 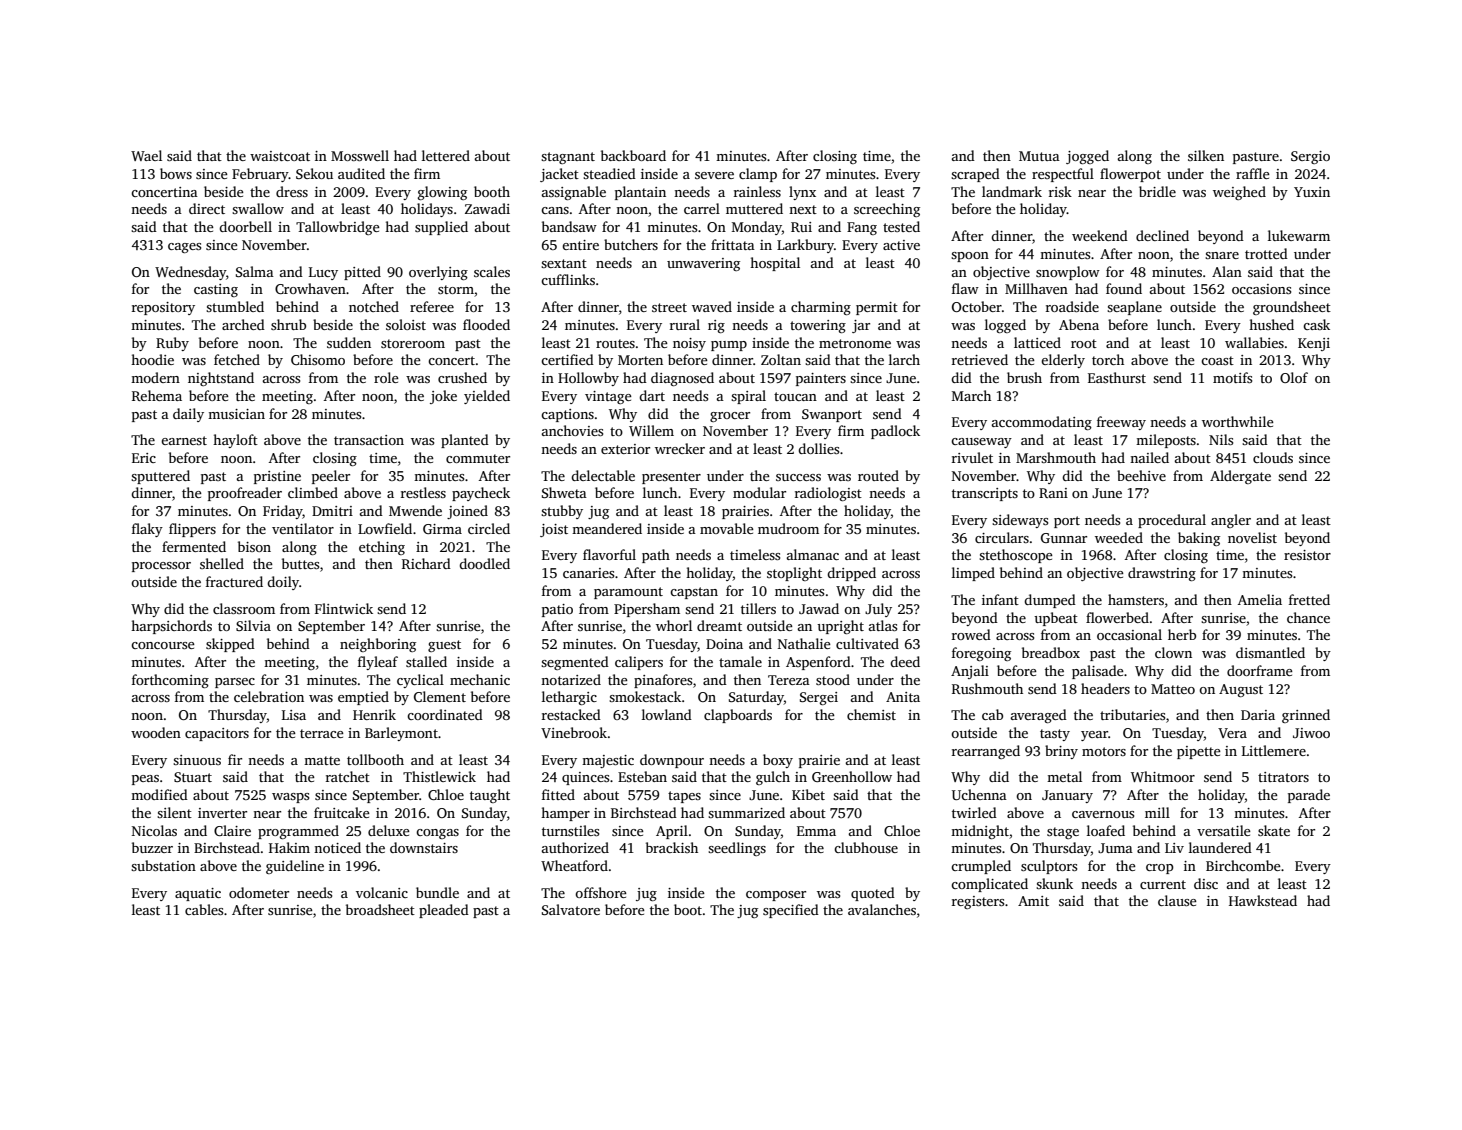 What do you see at coordinates (204, 909) in the screenshot?
I see `cables` at bounding box center [204, 909].
